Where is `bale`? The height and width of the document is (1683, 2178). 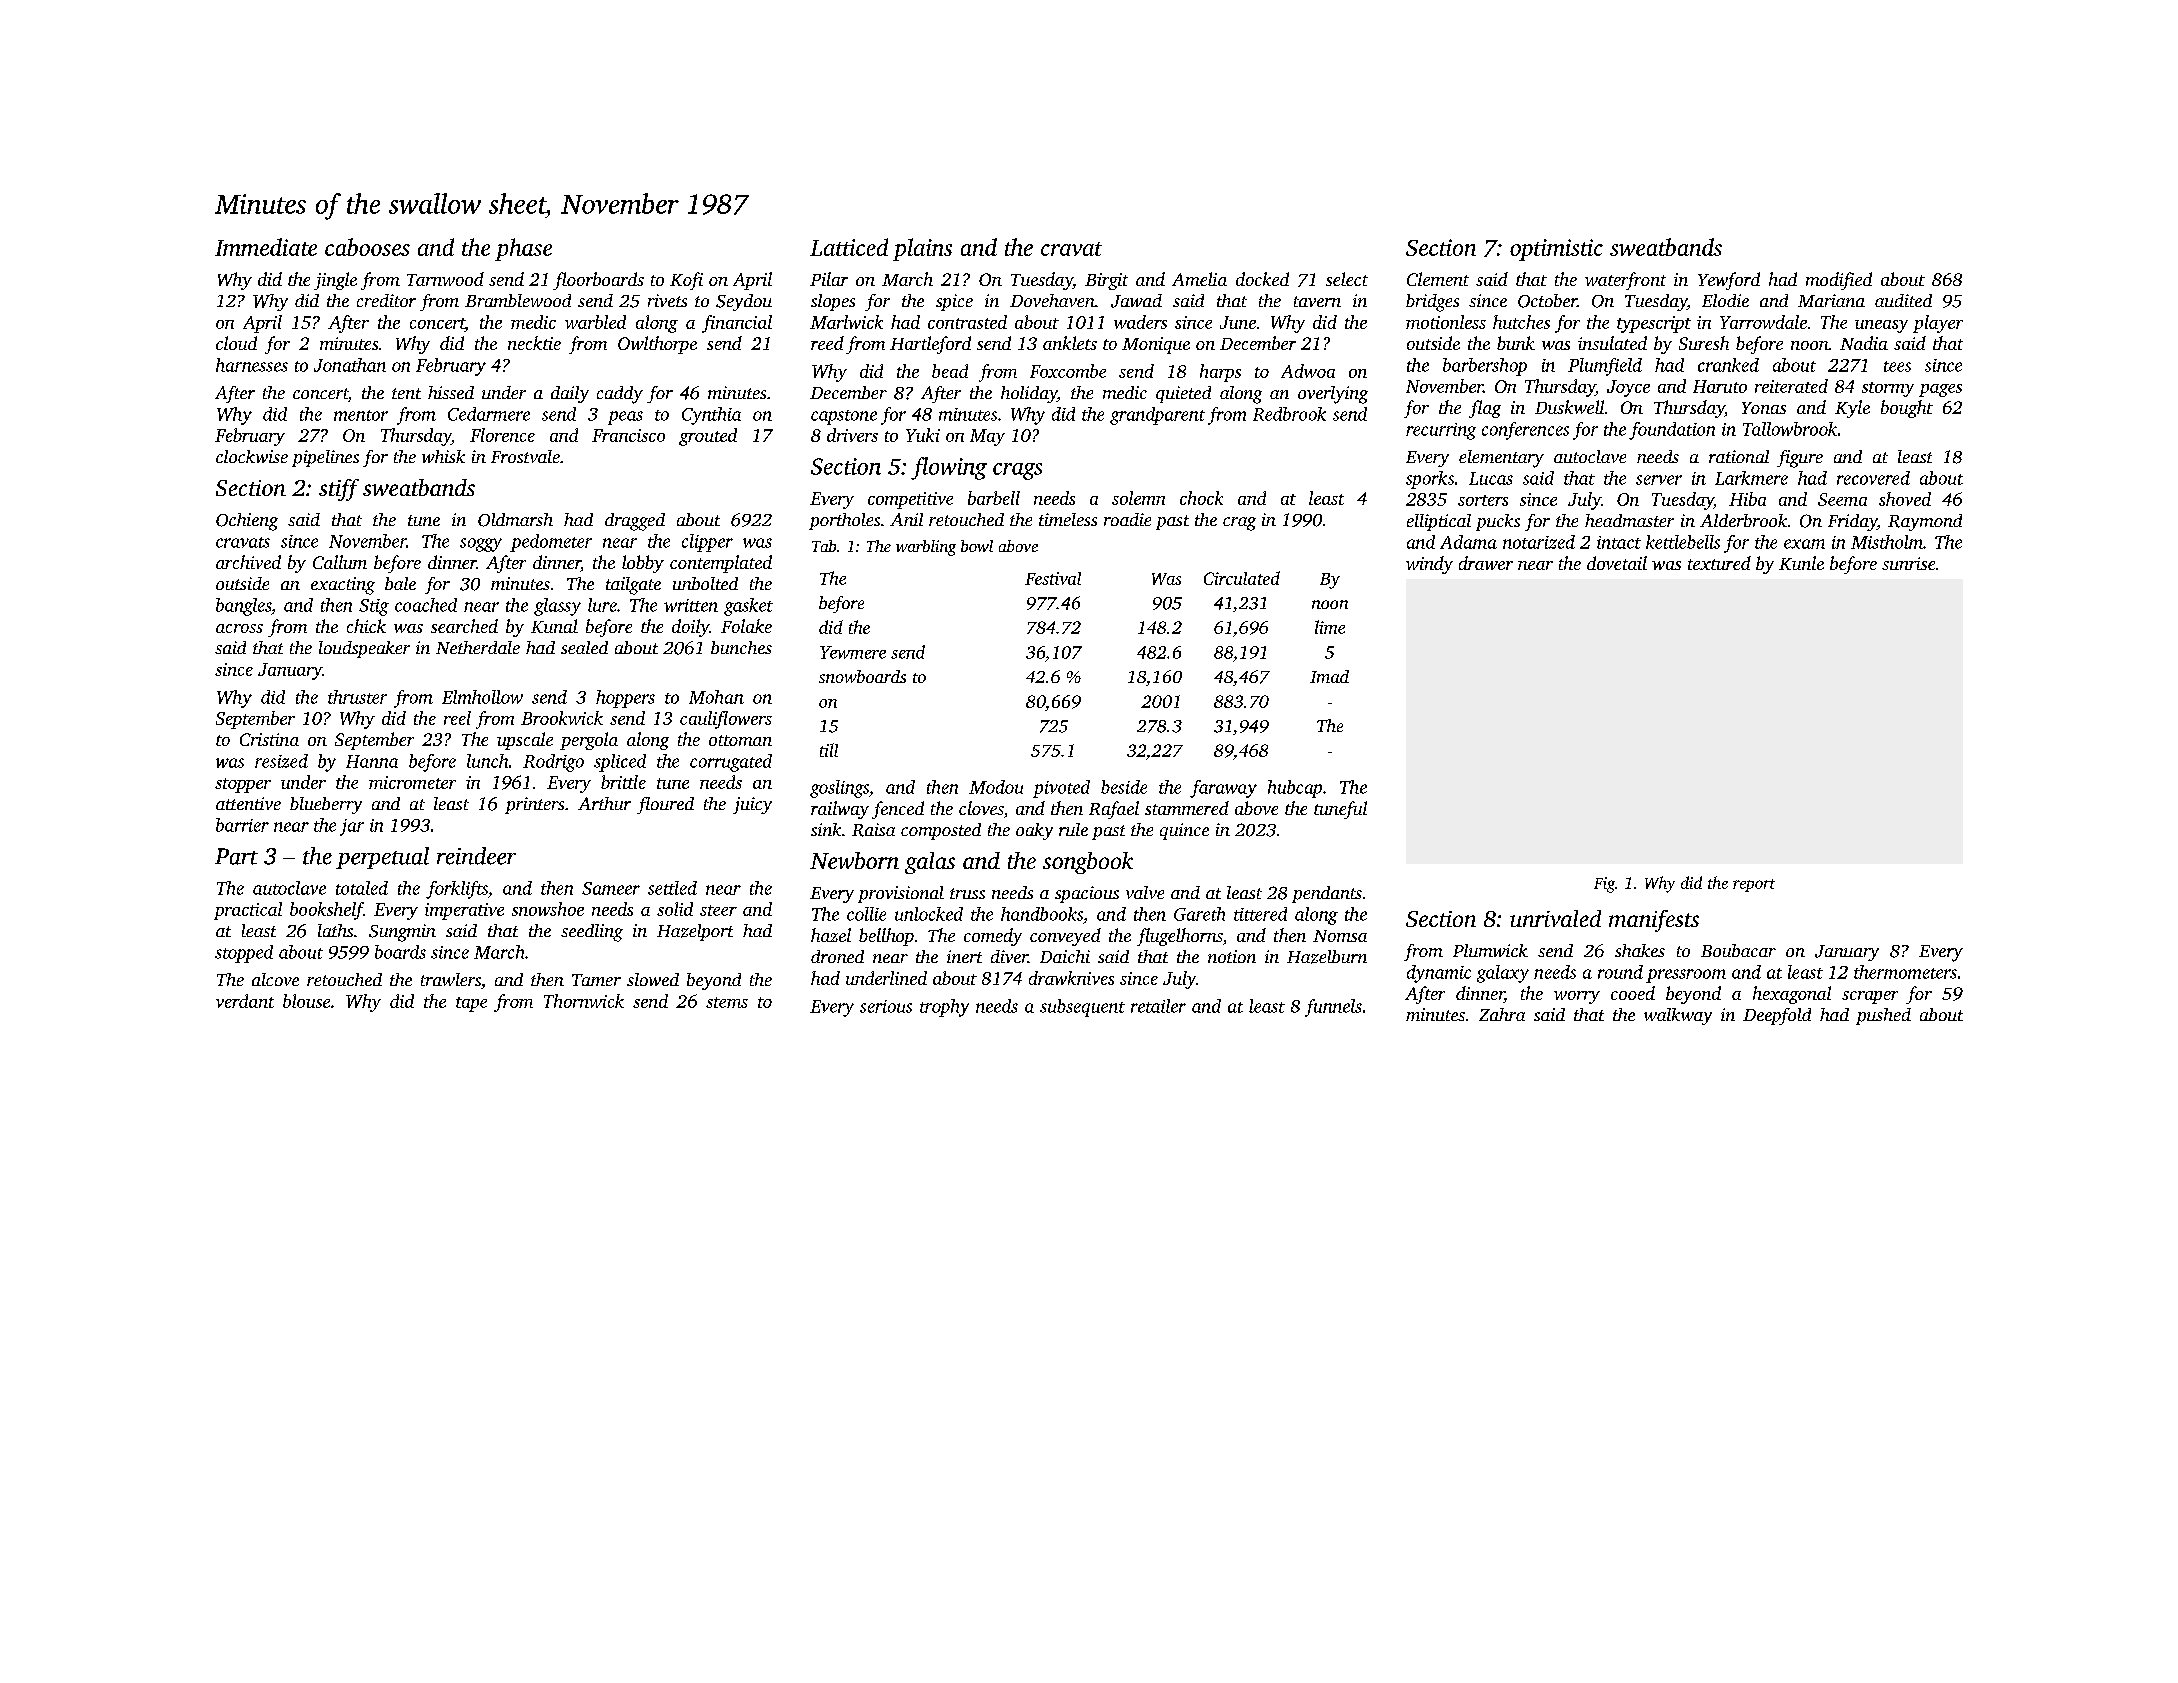 bale is located at coordinates (400, 583).
